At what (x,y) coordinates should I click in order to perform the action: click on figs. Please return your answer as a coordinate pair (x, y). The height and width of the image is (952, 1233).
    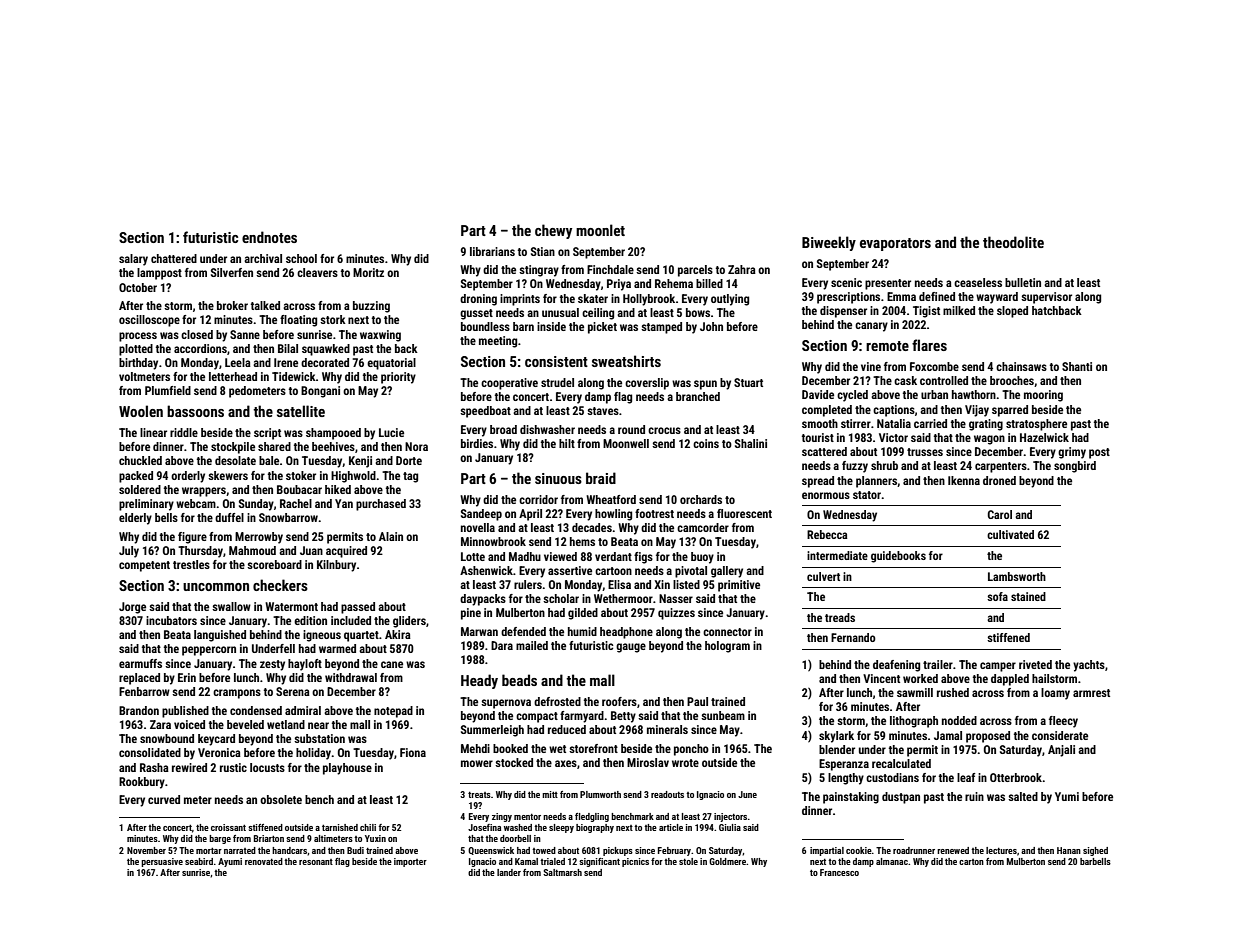
    Looking at the image, I should click on (643, 558).
